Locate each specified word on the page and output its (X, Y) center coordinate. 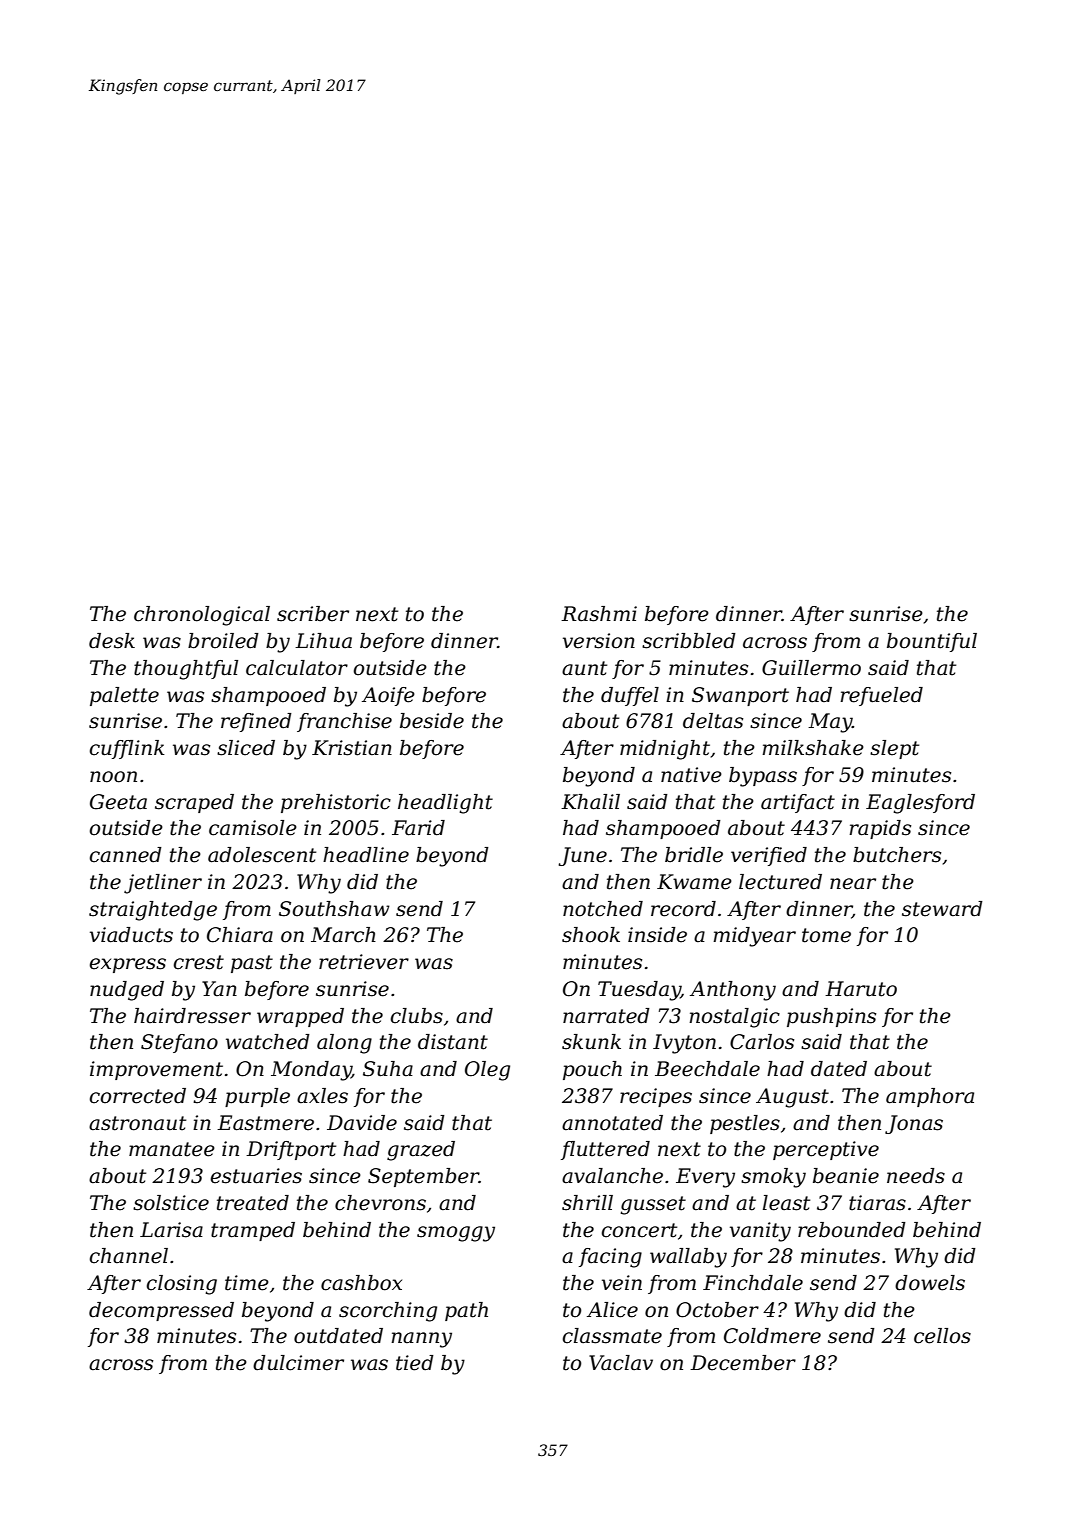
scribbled (689, 641)
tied (415, 1363)
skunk (591, 1042)
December (743, 1363)
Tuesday (639, 991)
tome (826, 935)
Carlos (762, 1042)
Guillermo (811, 668)
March (343, 935)
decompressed (161, 1311)
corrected (138, 1096)
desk (112, 641)
